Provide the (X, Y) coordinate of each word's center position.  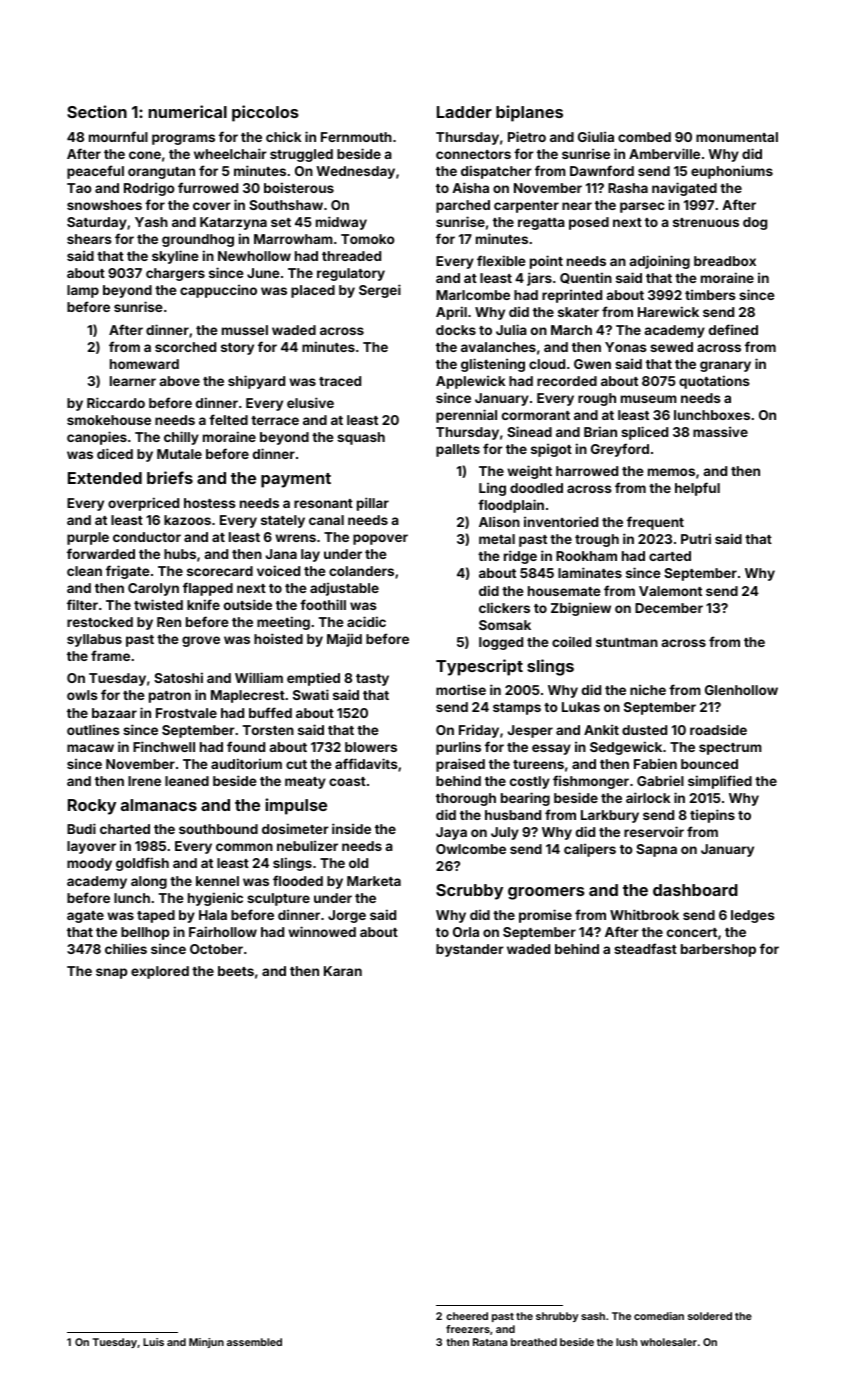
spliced (644, 433)
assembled (254, 1342)
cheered (467, 1316)
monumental (737, 137)
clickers (504, 607)
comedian (659, 1316)
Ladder (464, 112)
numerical (188, 111)
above (180, 381)
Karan (343, 971)
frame (110, 655)
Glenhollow (741, 690)
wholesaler (668, 1342)
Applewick (470, 382)
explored (160, 972)
